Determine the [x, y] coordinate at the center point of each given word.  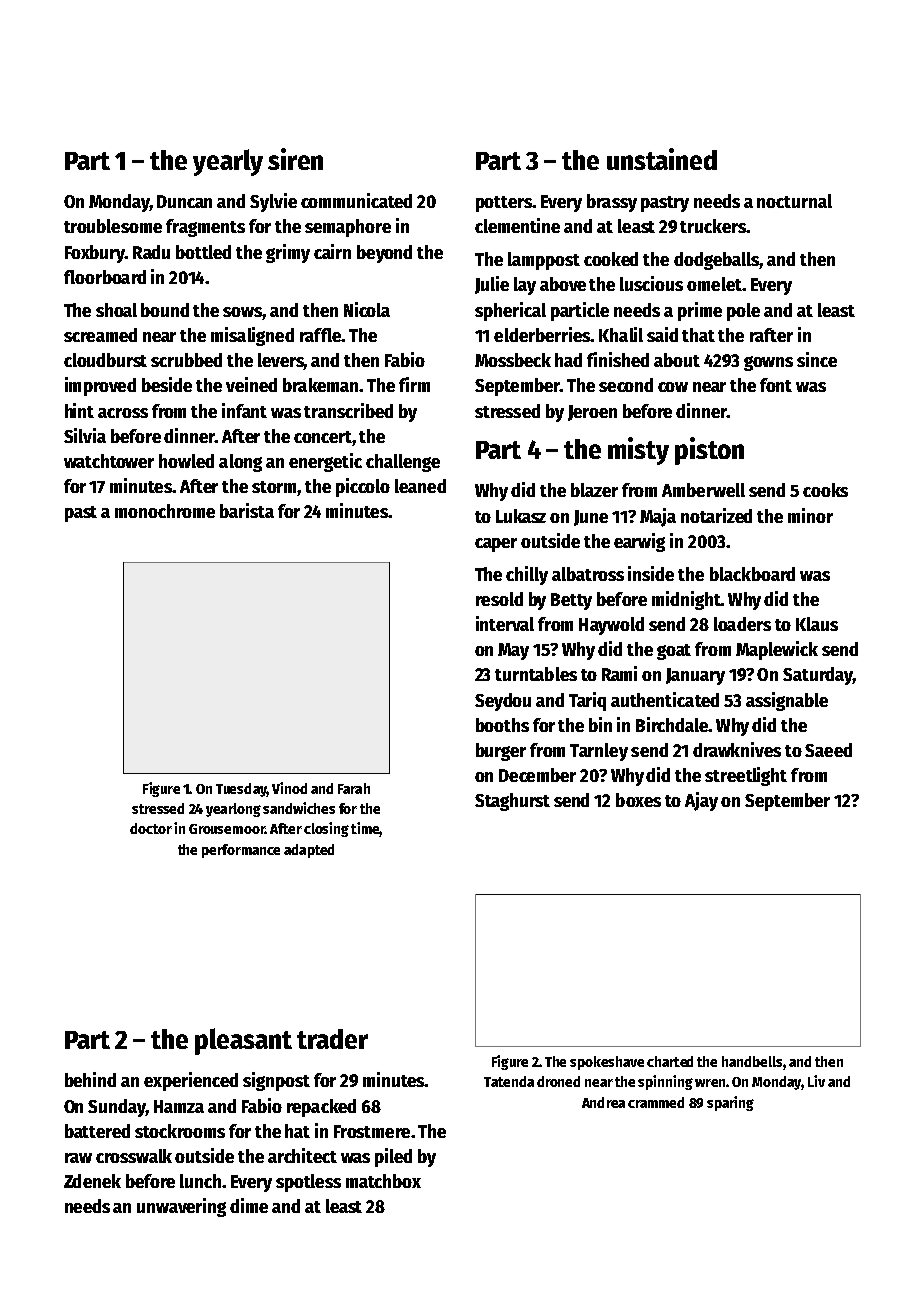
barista [247, 510]
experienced [191, 1081]
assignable [787, 701]
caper [496, 545]
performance [241, 851]
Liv [816, 1081]
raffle [320, 335]
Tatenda [509, 1081]
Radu [151, 252]
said [662, 334]
